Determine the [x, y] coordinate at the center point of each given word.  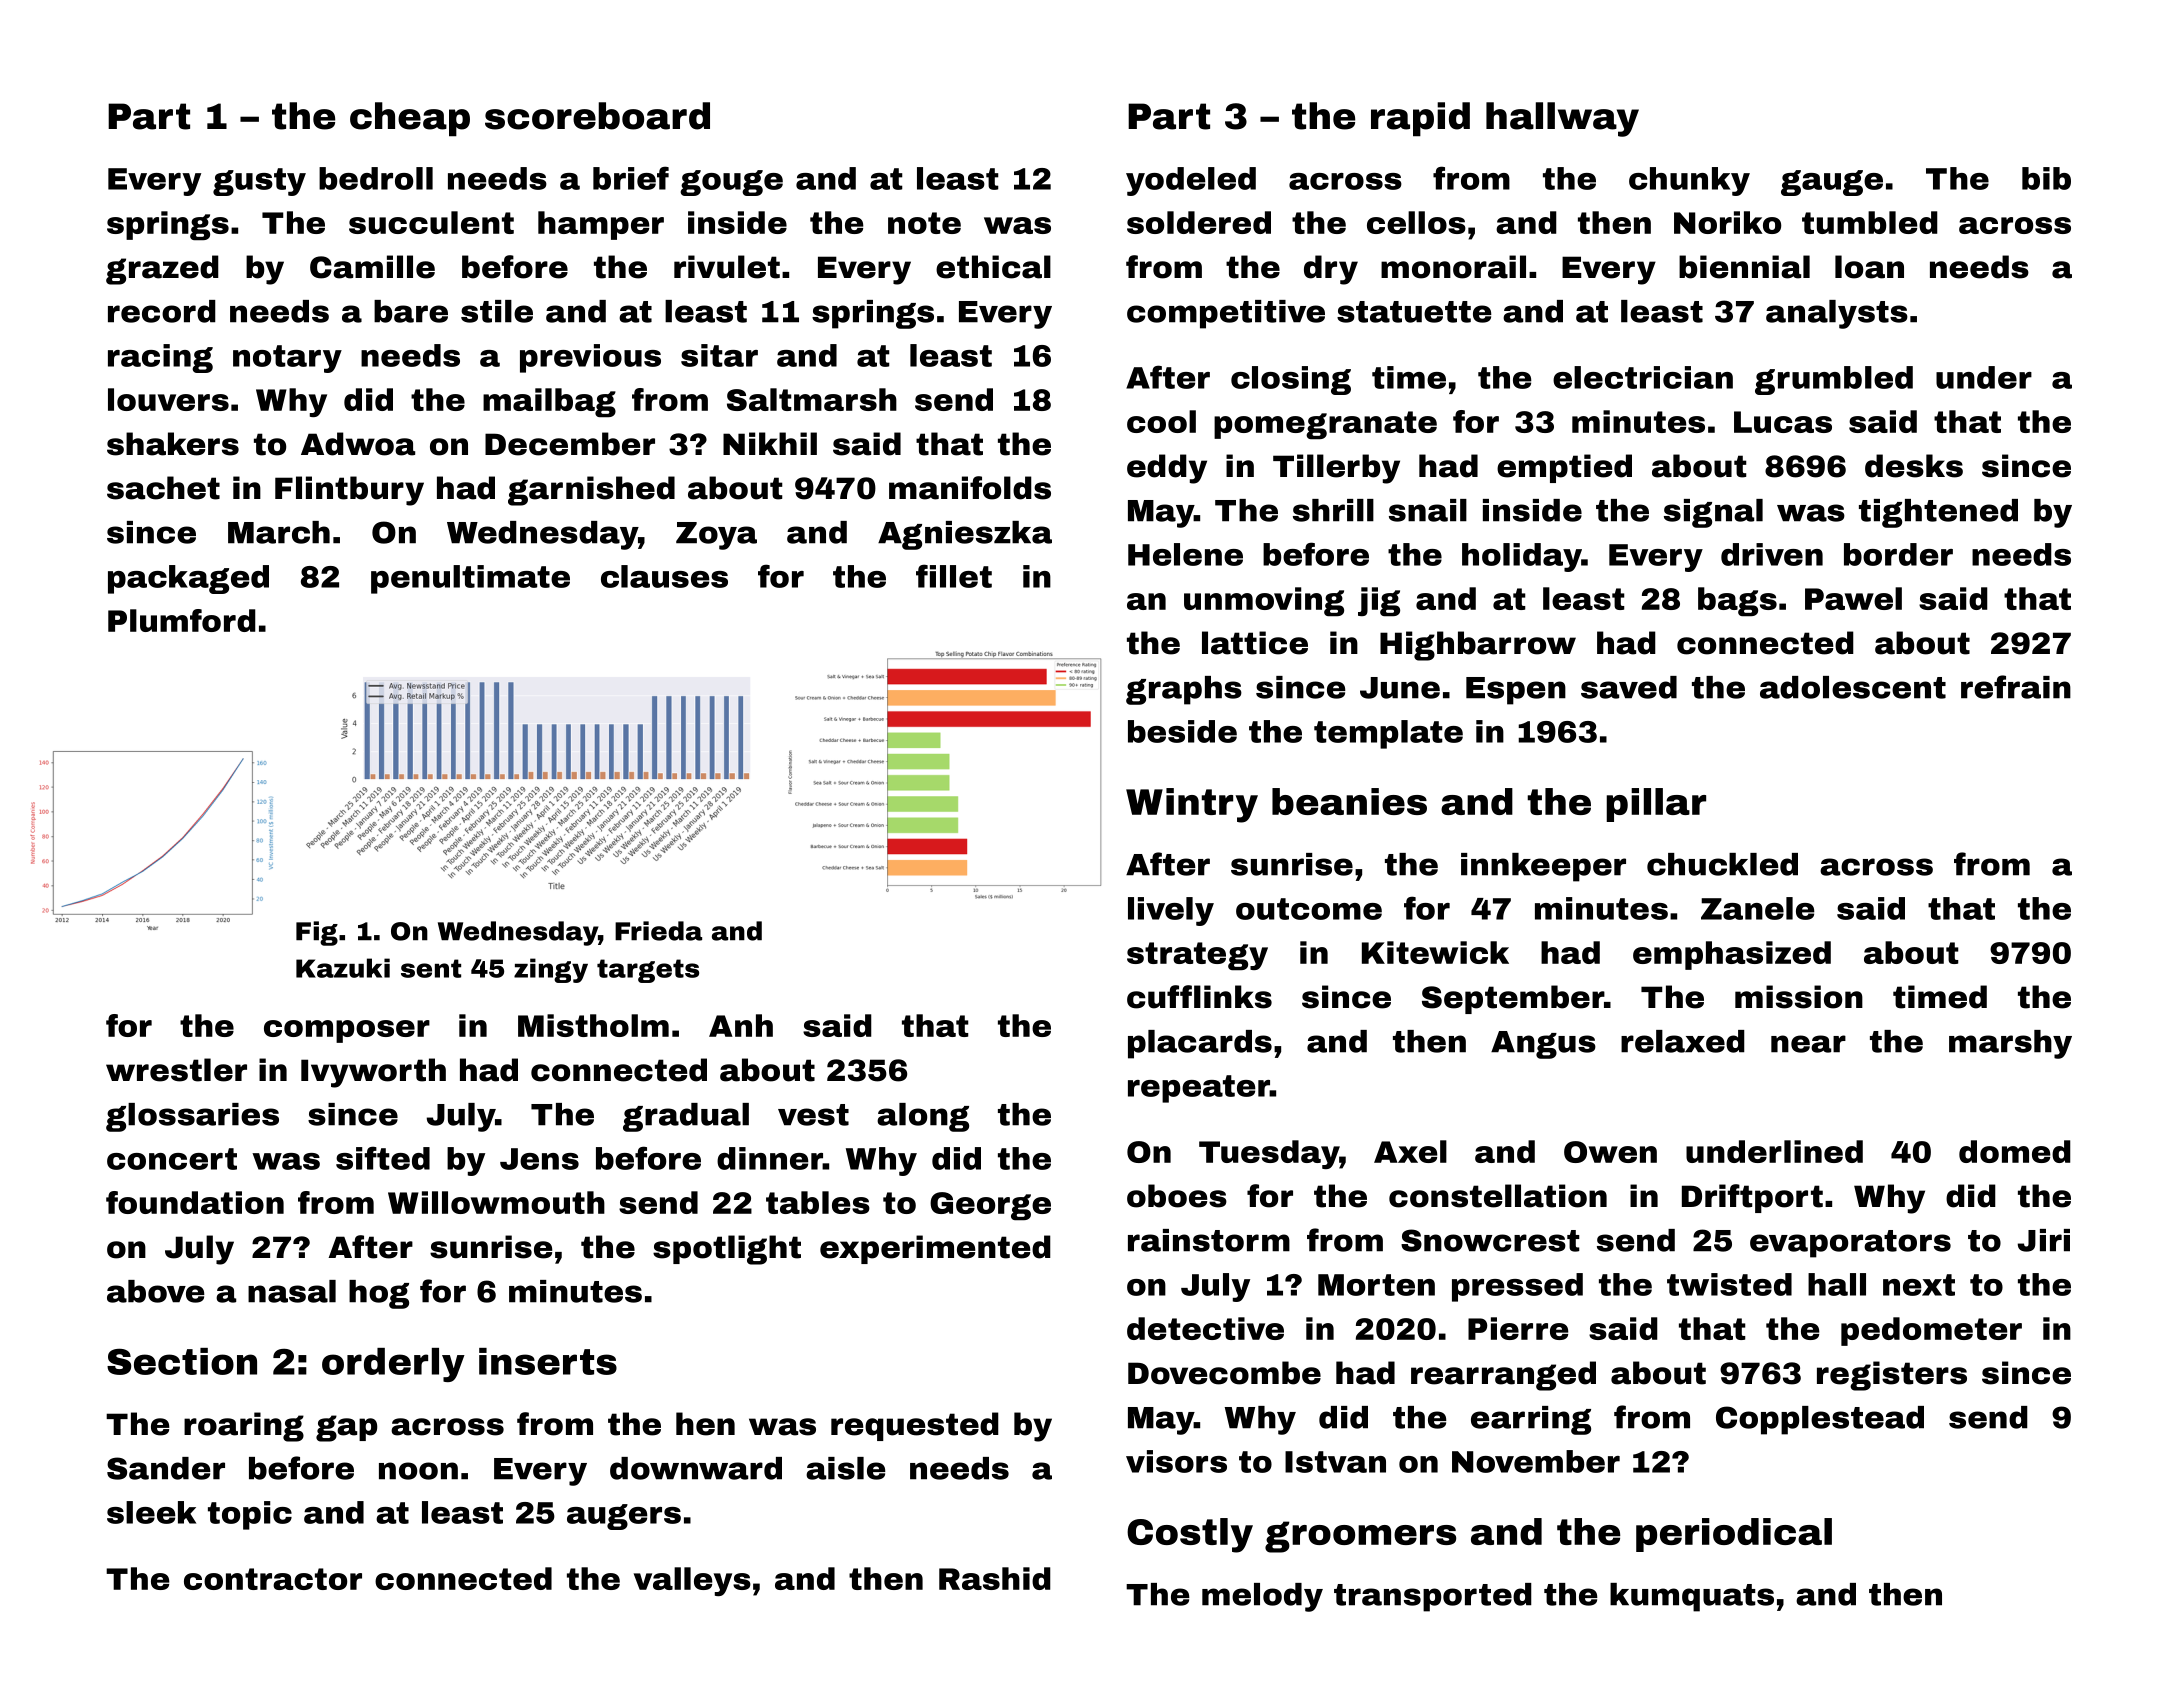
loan [1869, 267]
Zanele [1758, 908]
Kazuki [343, 968]
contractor [273, 1579]
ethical [993, 267]
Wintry [1192, 805]
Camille [372, 267]
